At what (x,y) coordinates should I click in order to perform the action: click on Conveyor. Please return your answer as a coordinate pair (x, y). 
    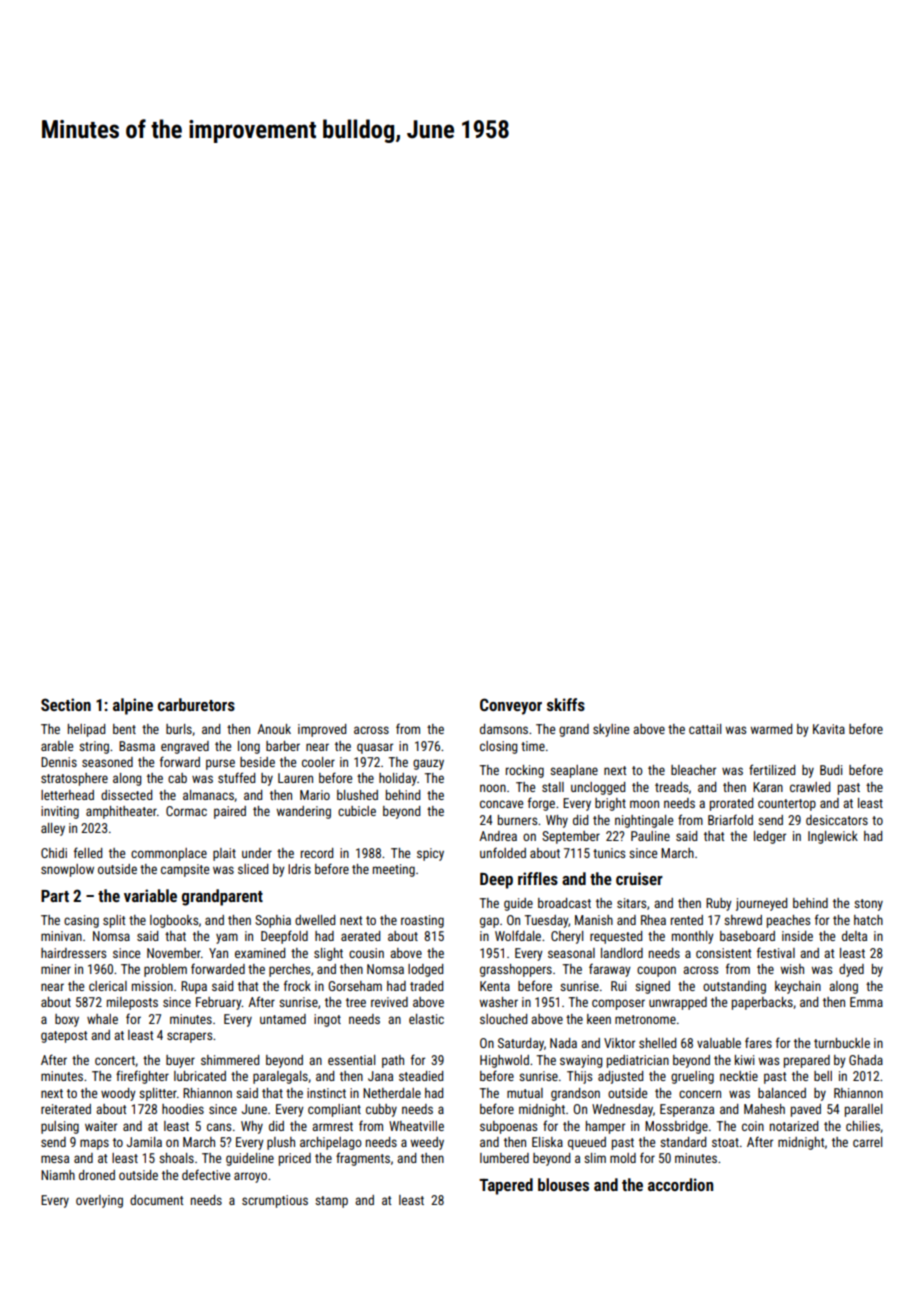
    Looking at the image, I should click on (511, 706).
